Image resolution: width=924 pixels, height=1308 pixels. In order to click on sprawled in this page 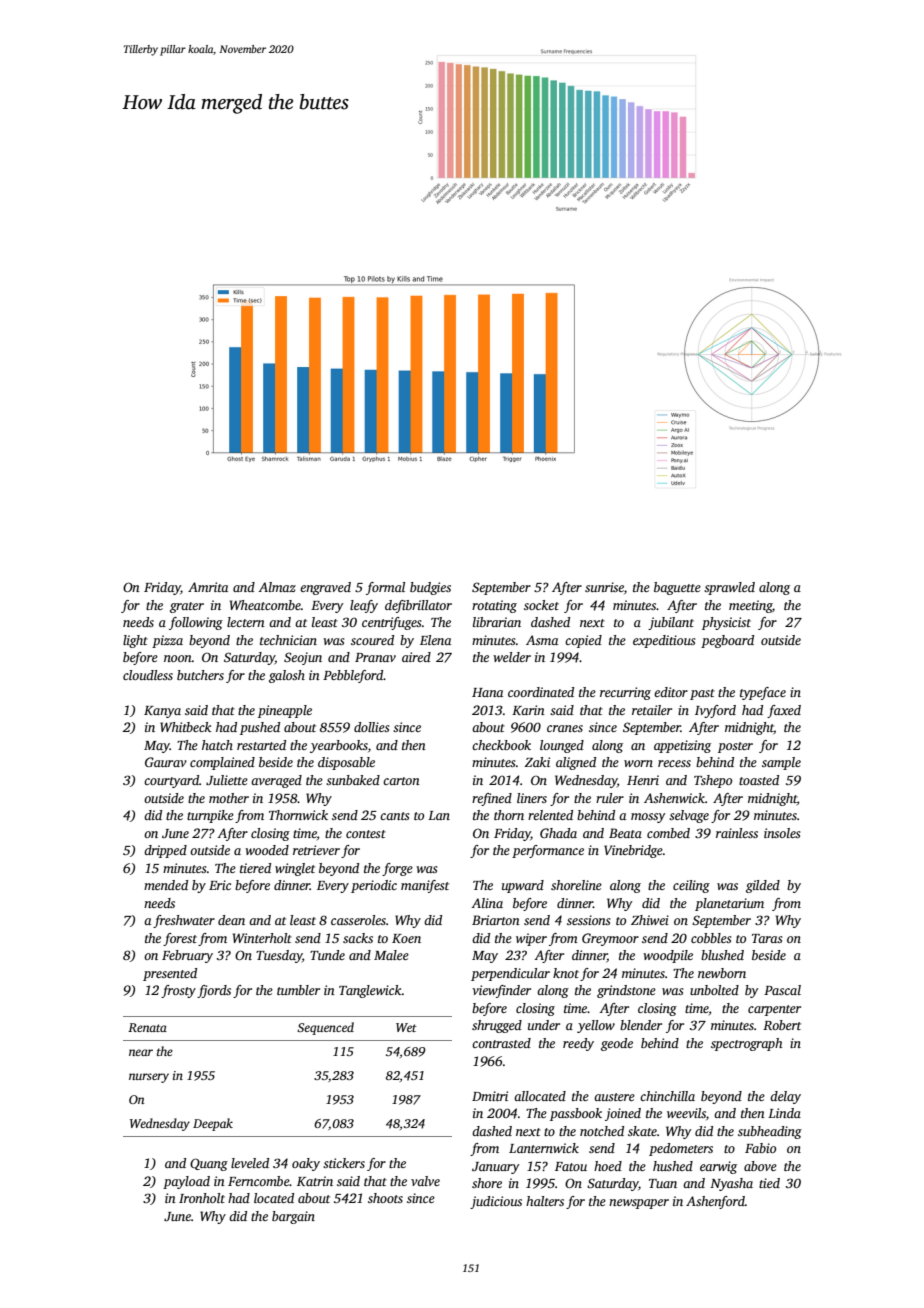, I will do `click(729, 588)`.
